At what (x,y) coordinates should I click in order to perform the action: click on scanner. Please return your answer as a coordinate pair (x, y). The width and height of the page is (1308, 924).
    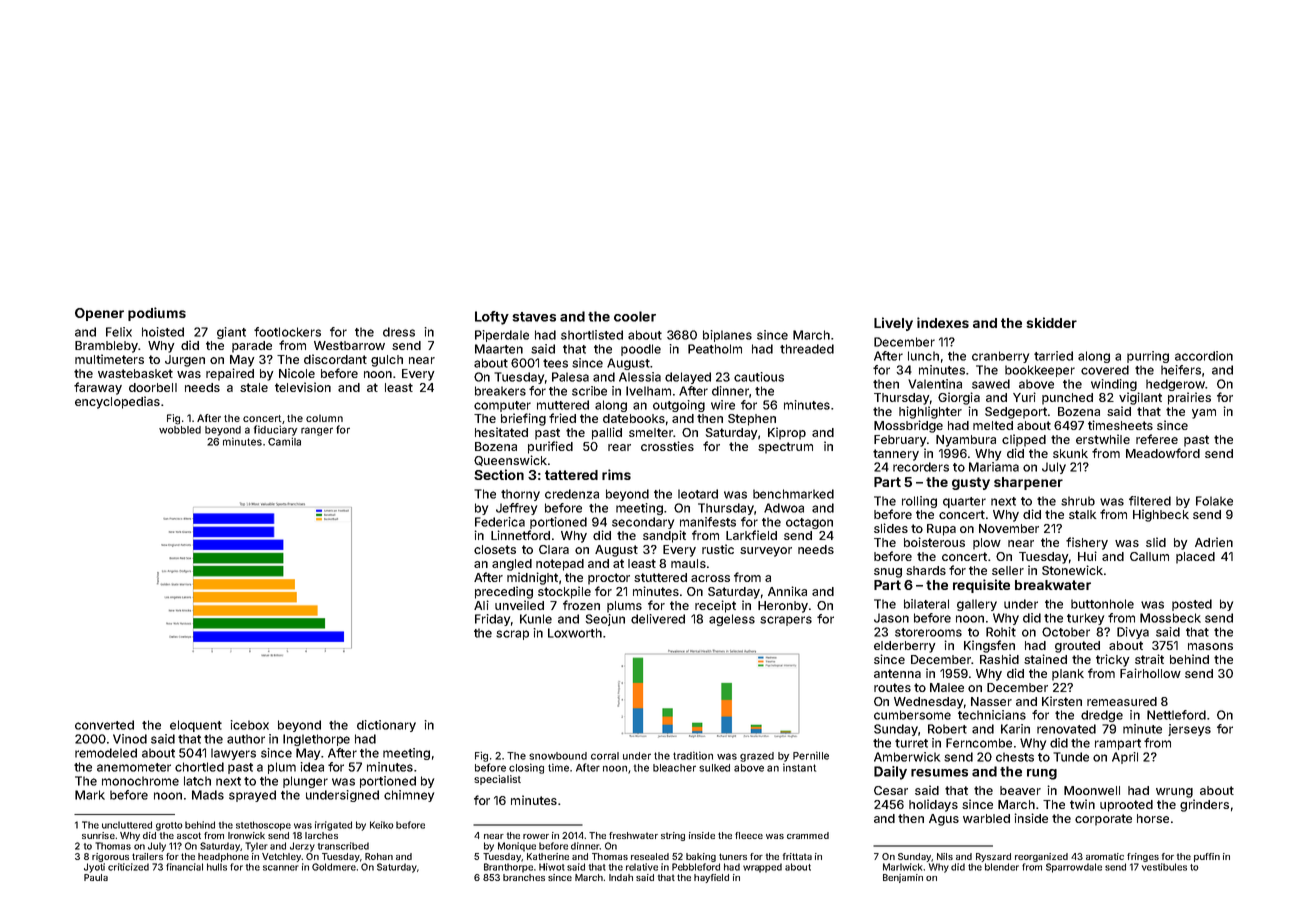
    Looking at the image, I should click on (281, 868).
